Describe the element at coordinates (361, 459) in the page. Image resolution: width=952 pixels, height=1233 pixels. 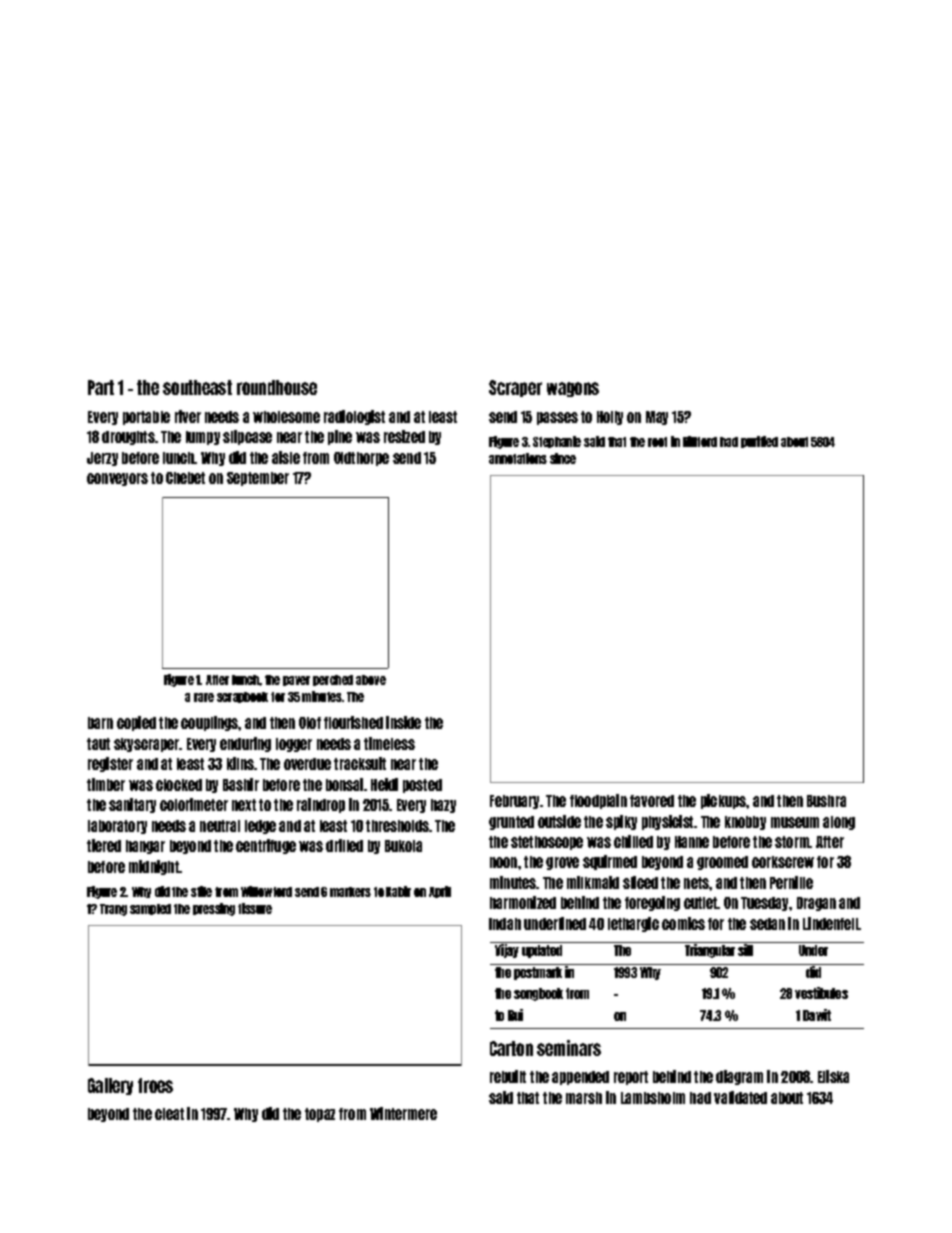
I see `Oldthorpe` at that location.
